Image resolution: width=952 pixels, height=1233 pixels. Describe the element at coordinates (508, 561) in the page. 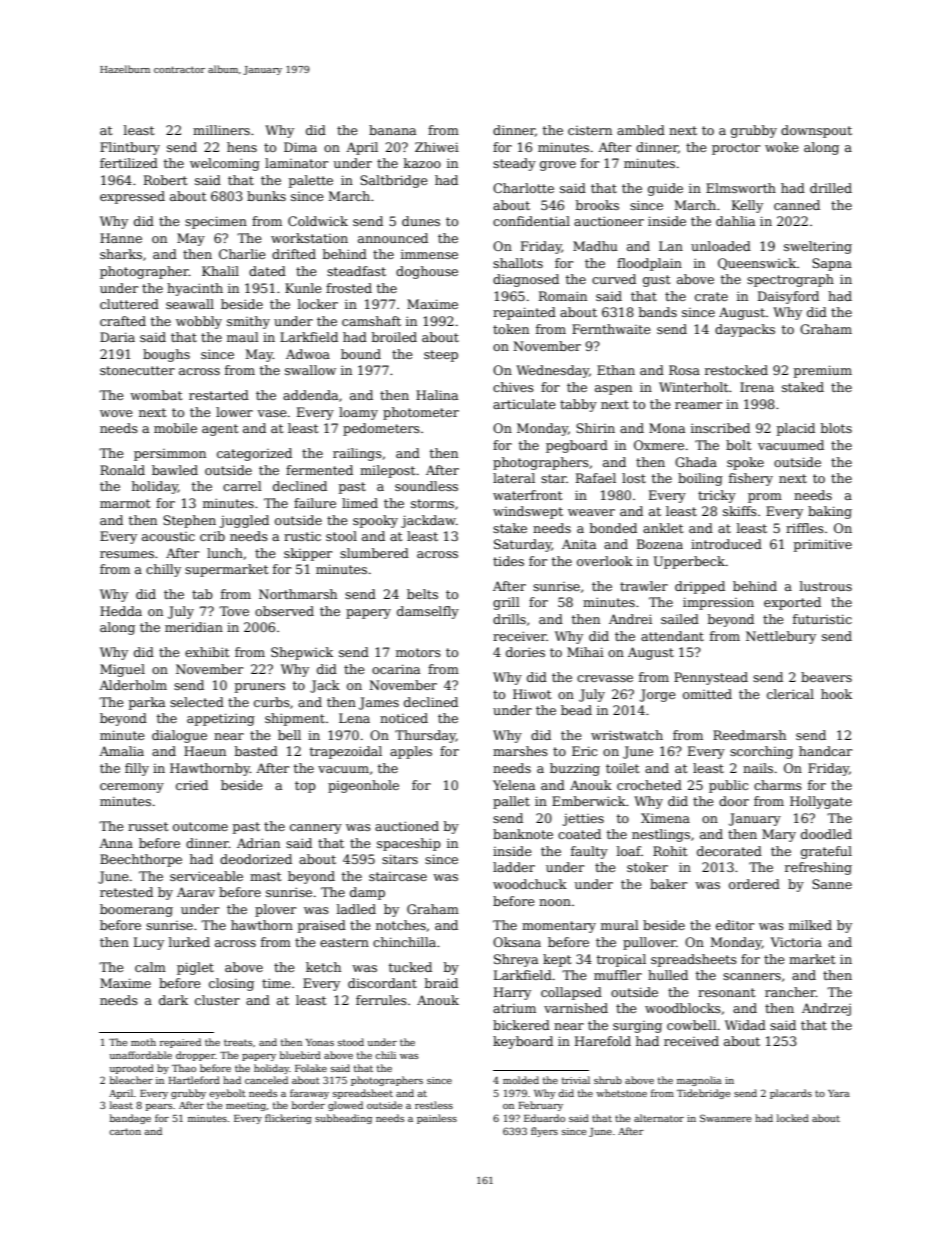

I see `tides` at that location.
